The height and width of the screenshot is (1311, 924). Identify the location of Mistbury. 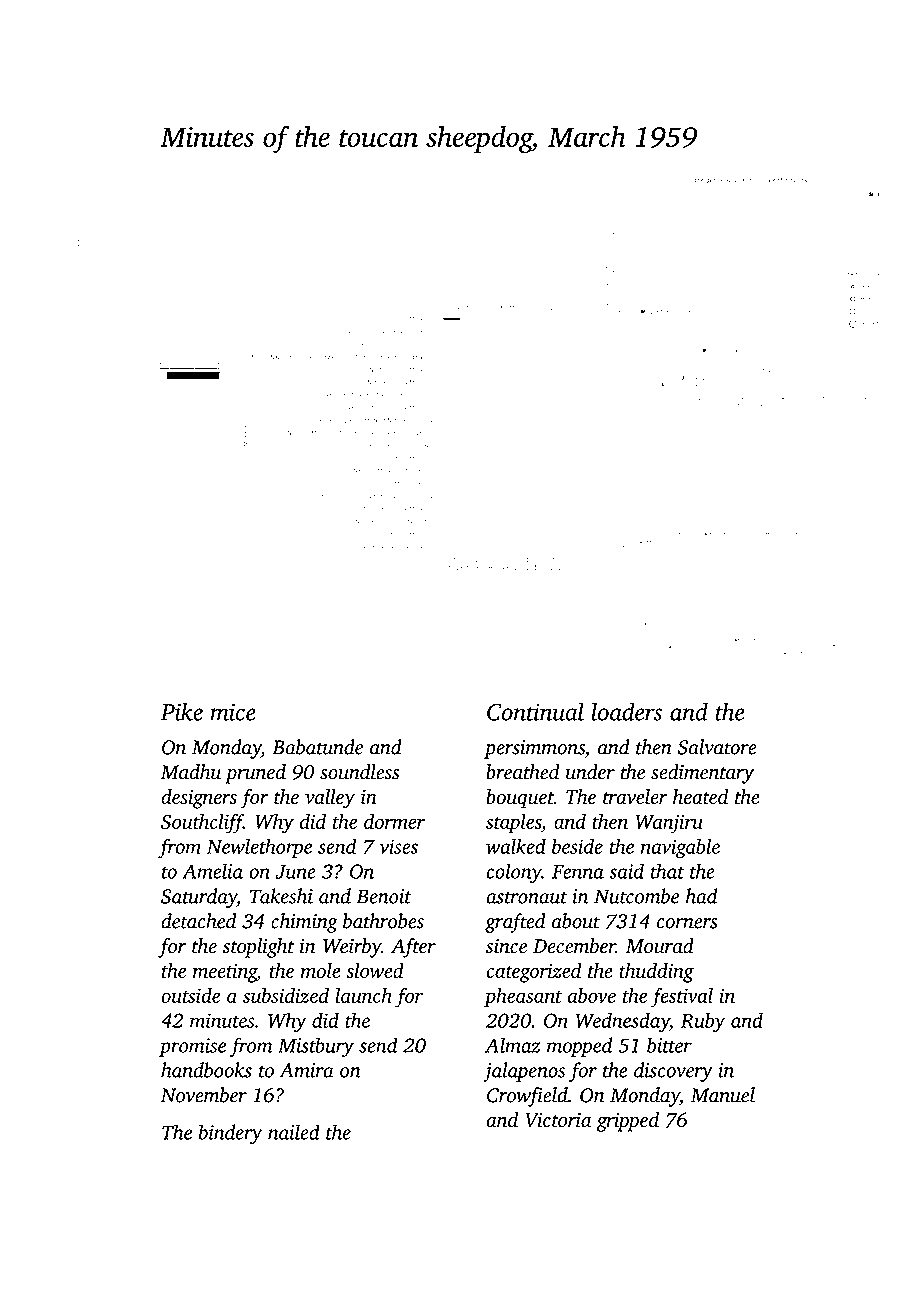
(316, 1047).
